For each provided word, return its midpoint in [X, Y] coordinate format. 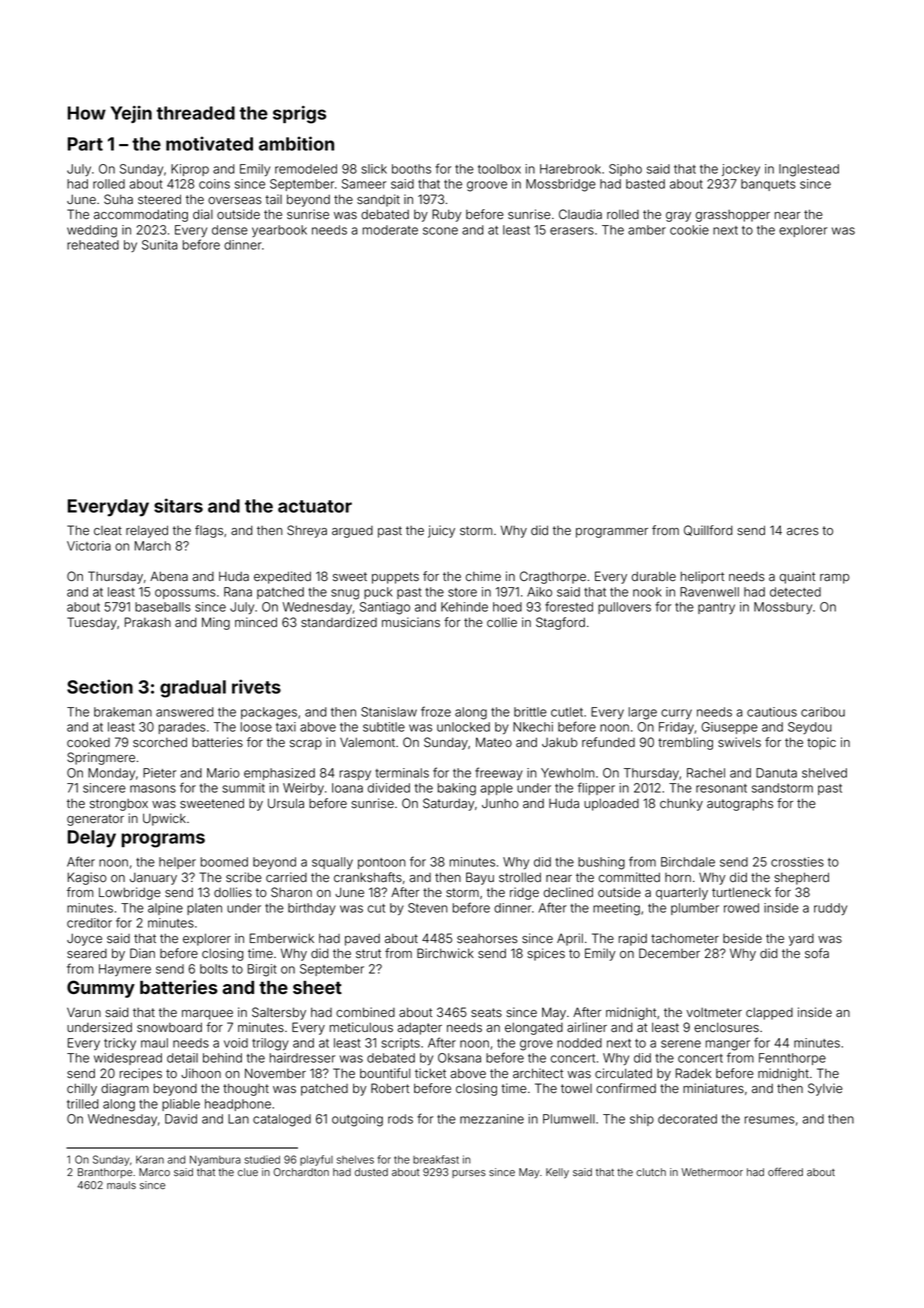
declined [568, 892]
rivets [256, 686]
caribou [823, 712]
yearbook [279, 231]
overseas [235, 201]
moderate [390, 230]
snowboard [169, 1027]
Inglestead [809, 170]
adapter [419, 1028]
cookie [689, 230]
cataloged [282, 1120]
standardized [339, 622]
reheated [93, 245]
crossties [797, 862]
